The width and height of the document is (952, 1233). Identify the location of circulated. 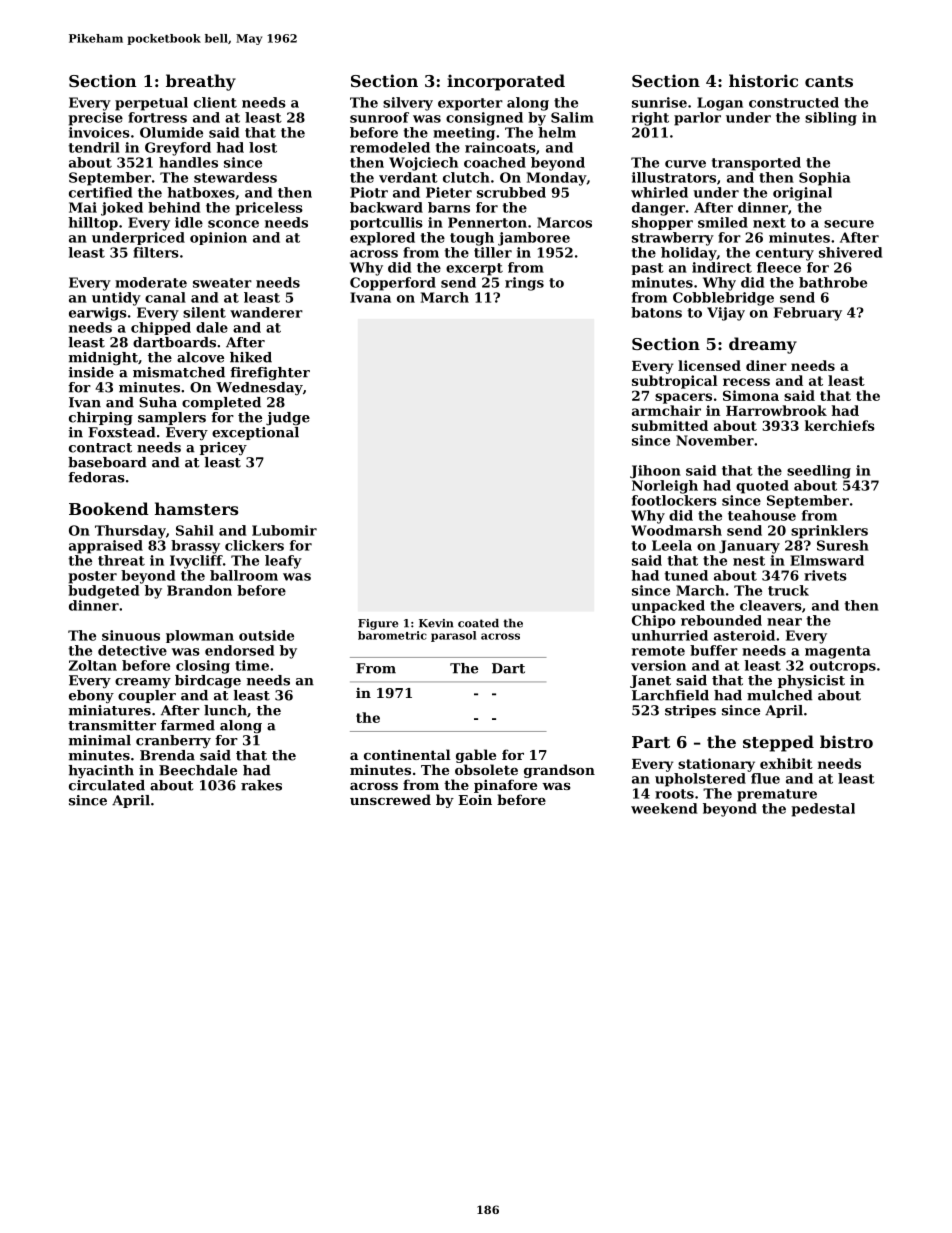
(107, 785).
